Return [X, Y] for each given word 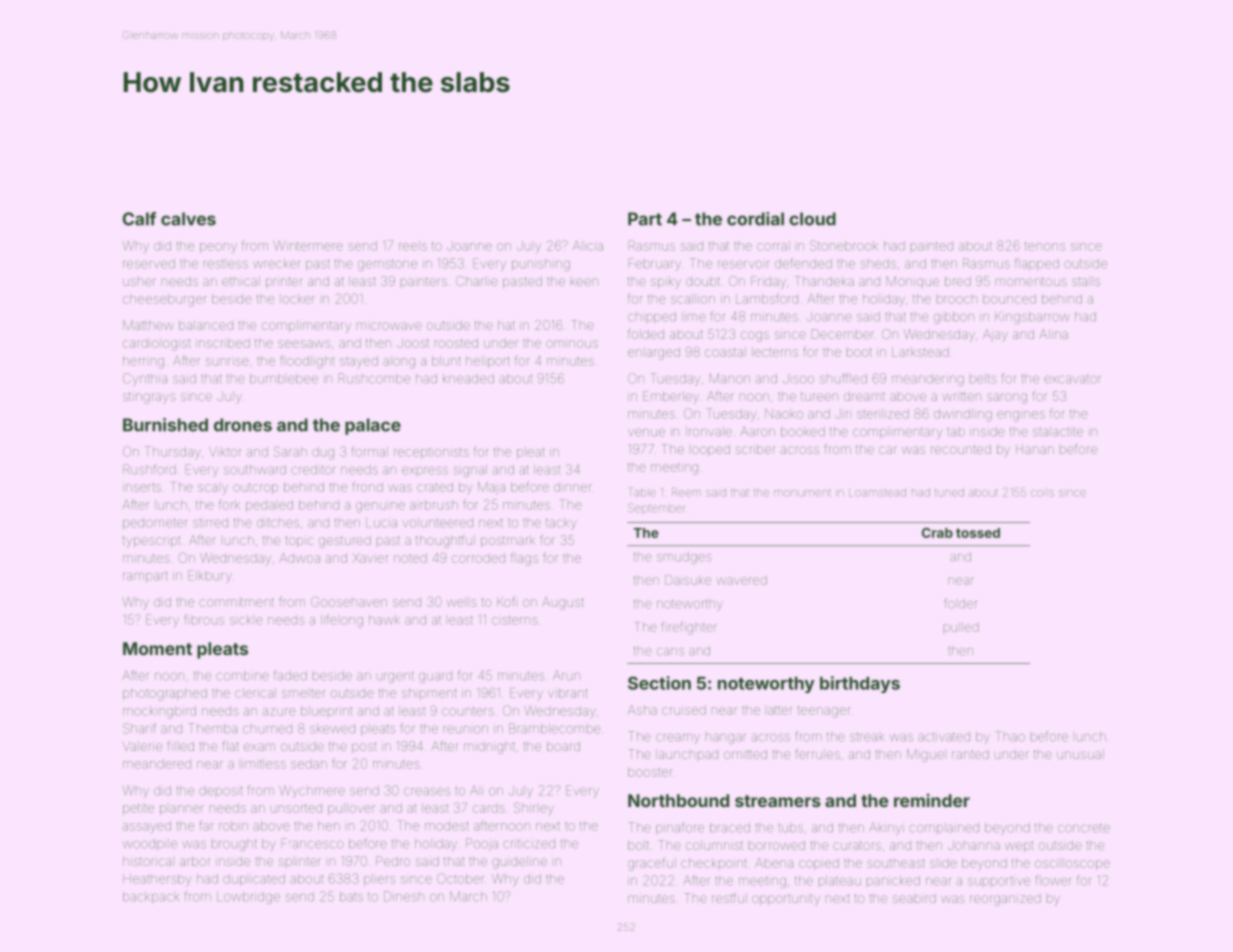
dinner [573, 487]
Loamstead [877, 492]
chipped [652, 318]
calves [188, 219]
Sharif [139, 728]
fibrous [204, 619]
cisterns [515, 620]
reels [413, 246]
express [425, 470]
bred [958, 281]
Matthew [148, 325]
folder [961, 603]
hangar [725, 738]
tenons [1045, 246]
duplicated [254, 880]
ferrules [817, 753]
